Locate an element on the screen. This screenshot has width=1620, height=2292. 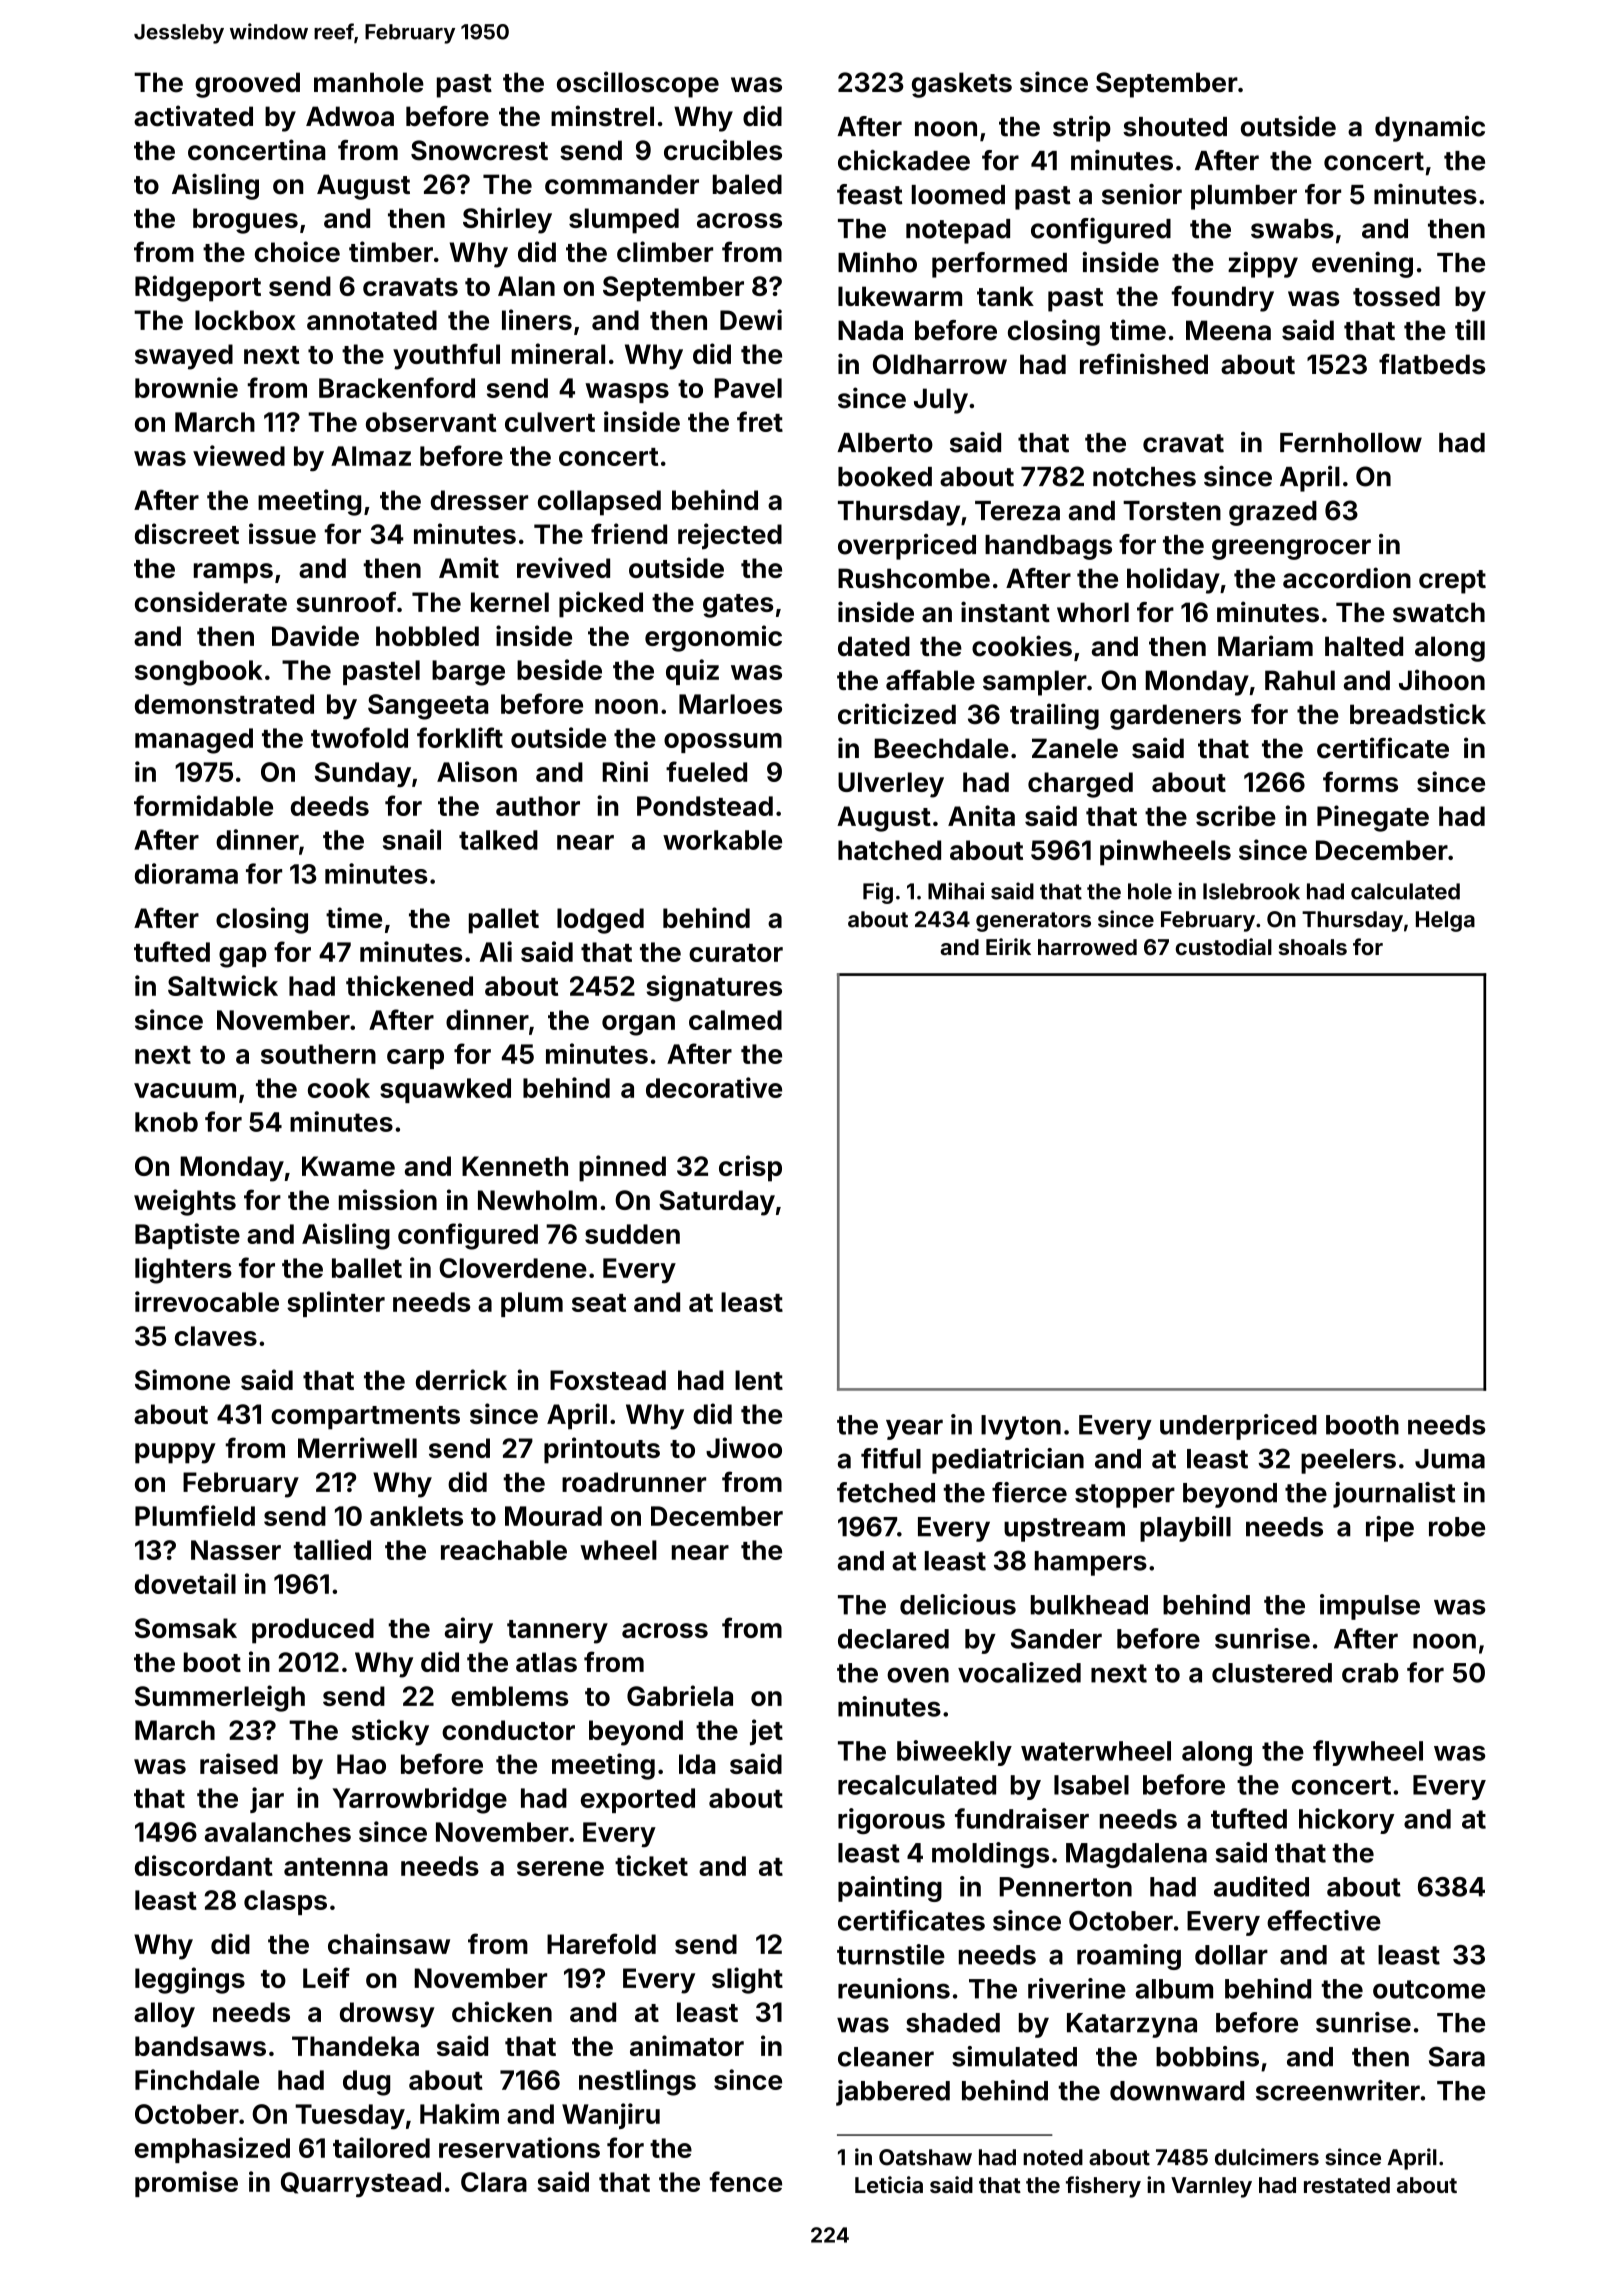
lodged is located at coordinates (600, 921).
